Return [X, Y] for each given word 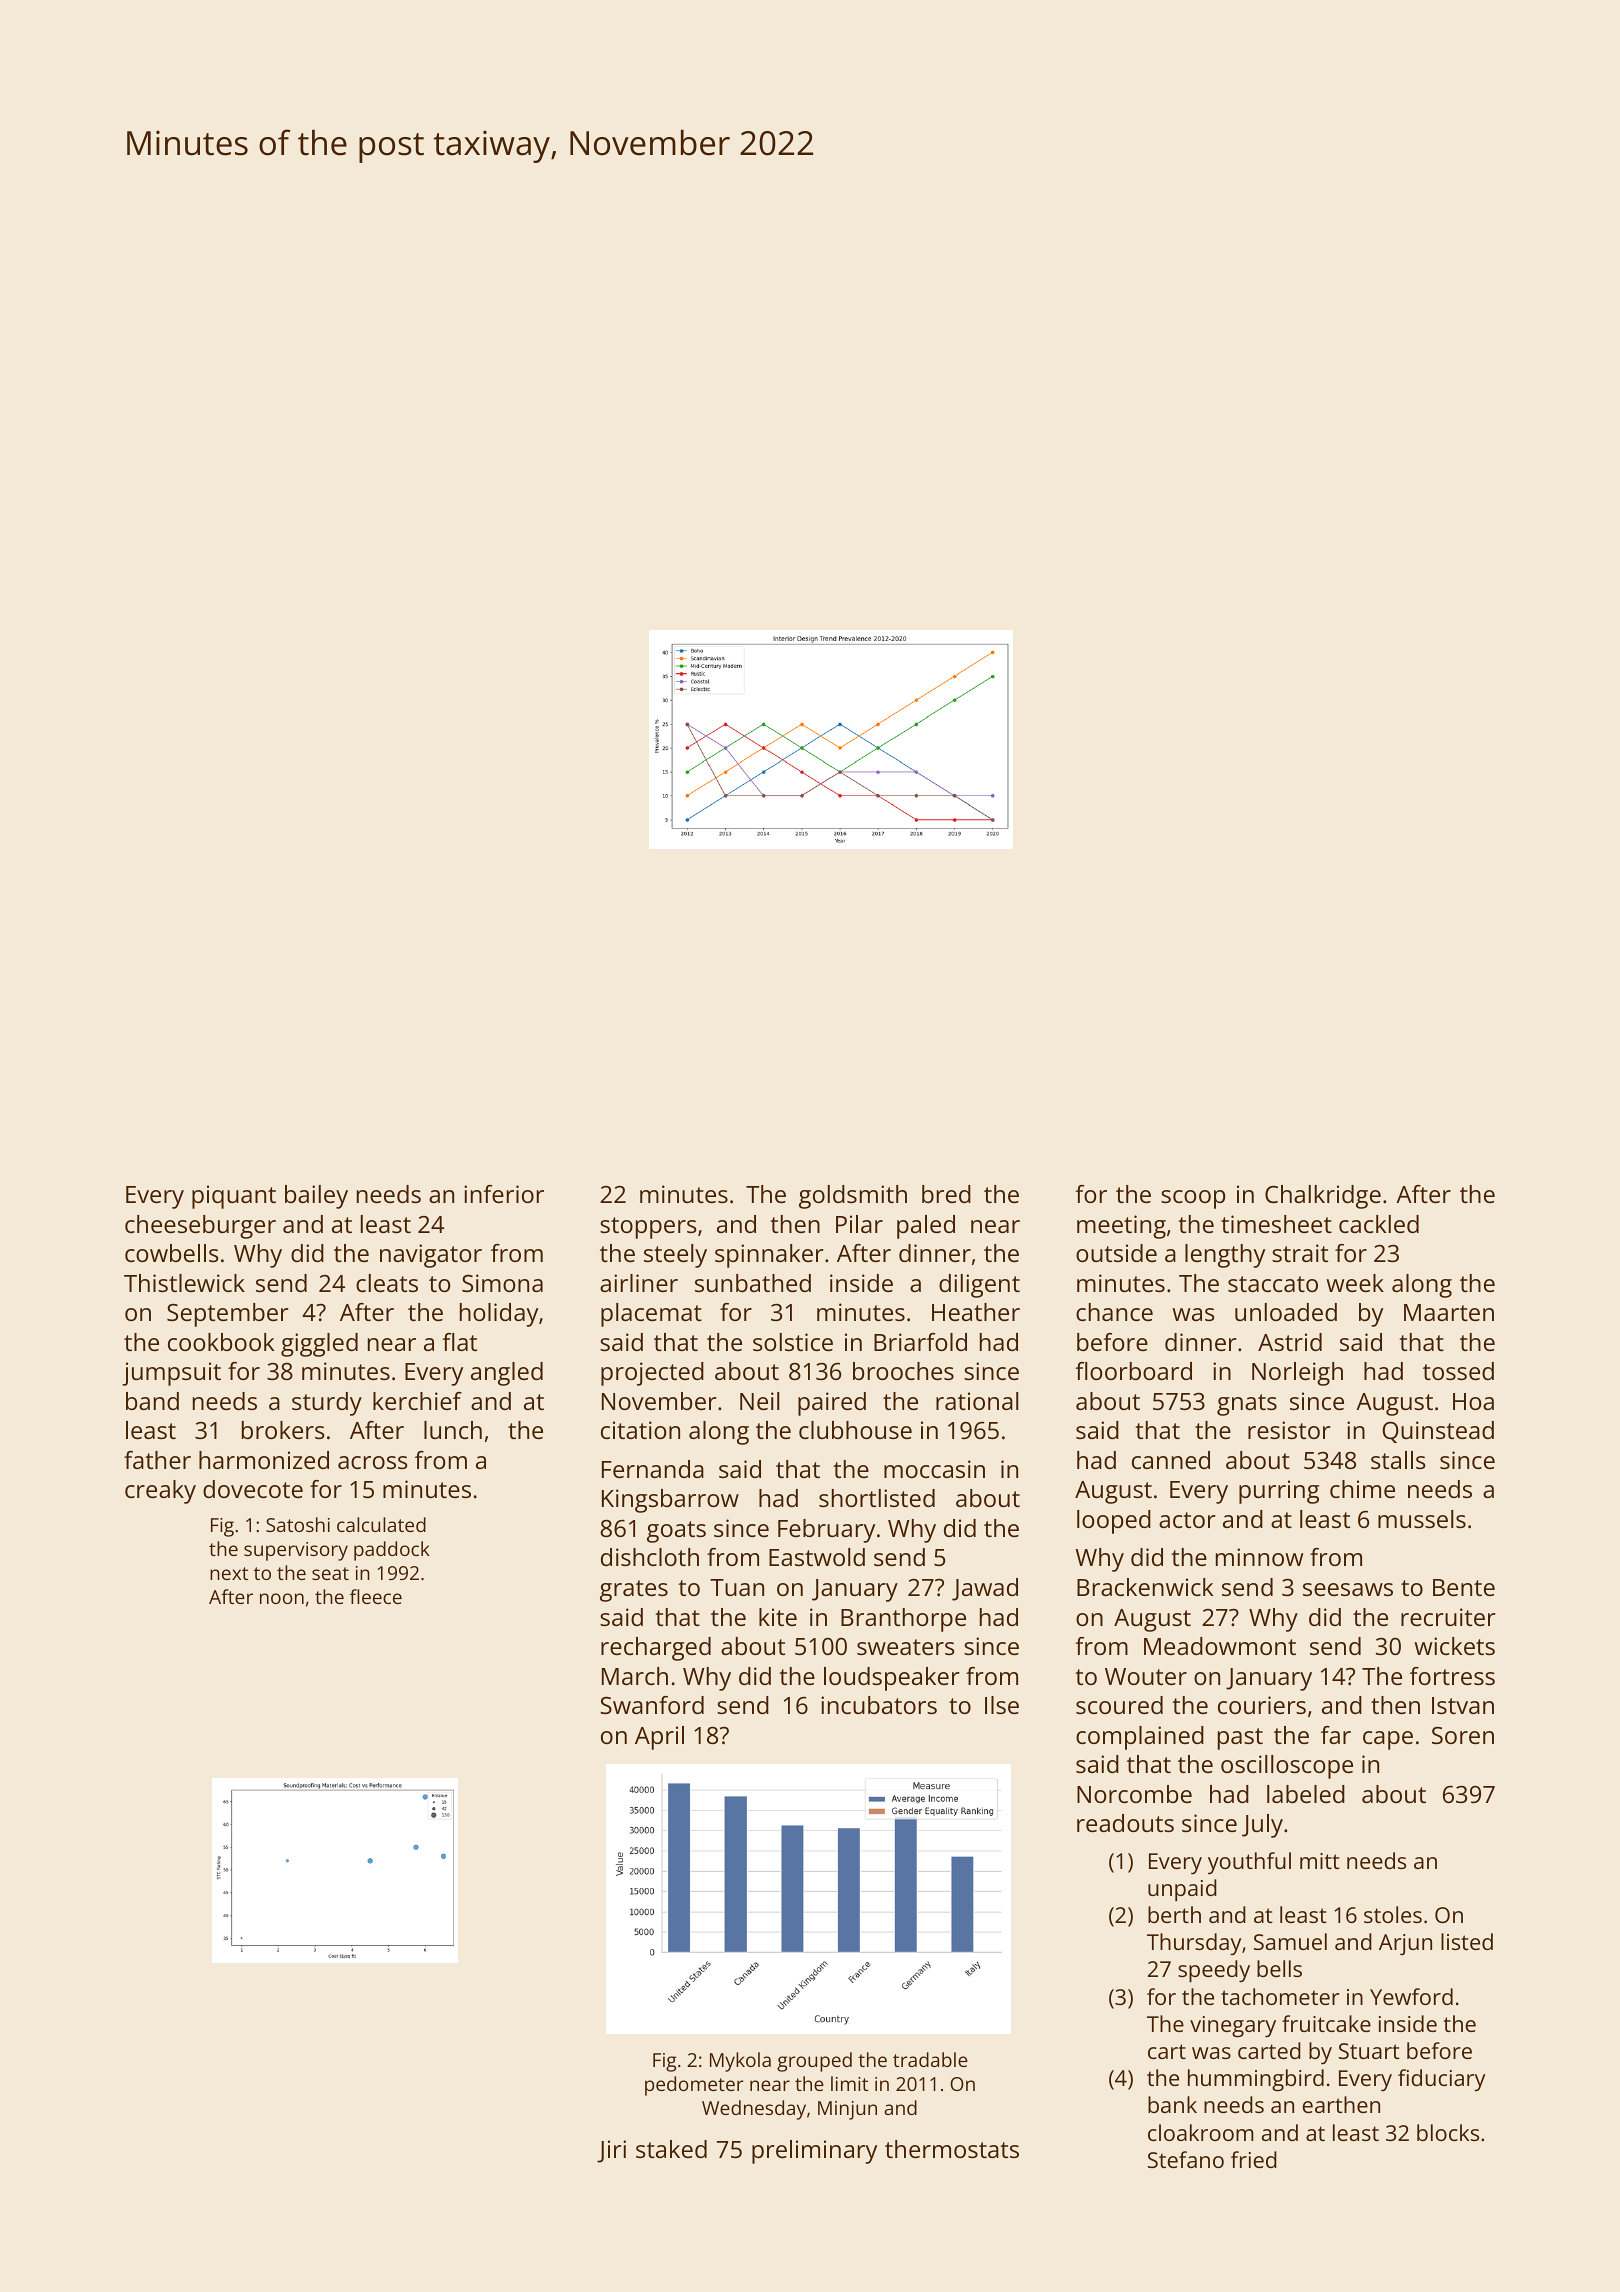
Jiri [611, 2151]
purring [1279, 1492]
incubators [879, 1705]
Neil [759, 1401]
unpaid [1182, 1890]
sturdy [327, 1404]
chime [1362, 1489]
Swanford [652, 1705]
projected [652, 1374]
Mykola [740, 2062]
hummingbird [1256, 2080]
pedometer [694, 2086]
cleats [387, 1283]
